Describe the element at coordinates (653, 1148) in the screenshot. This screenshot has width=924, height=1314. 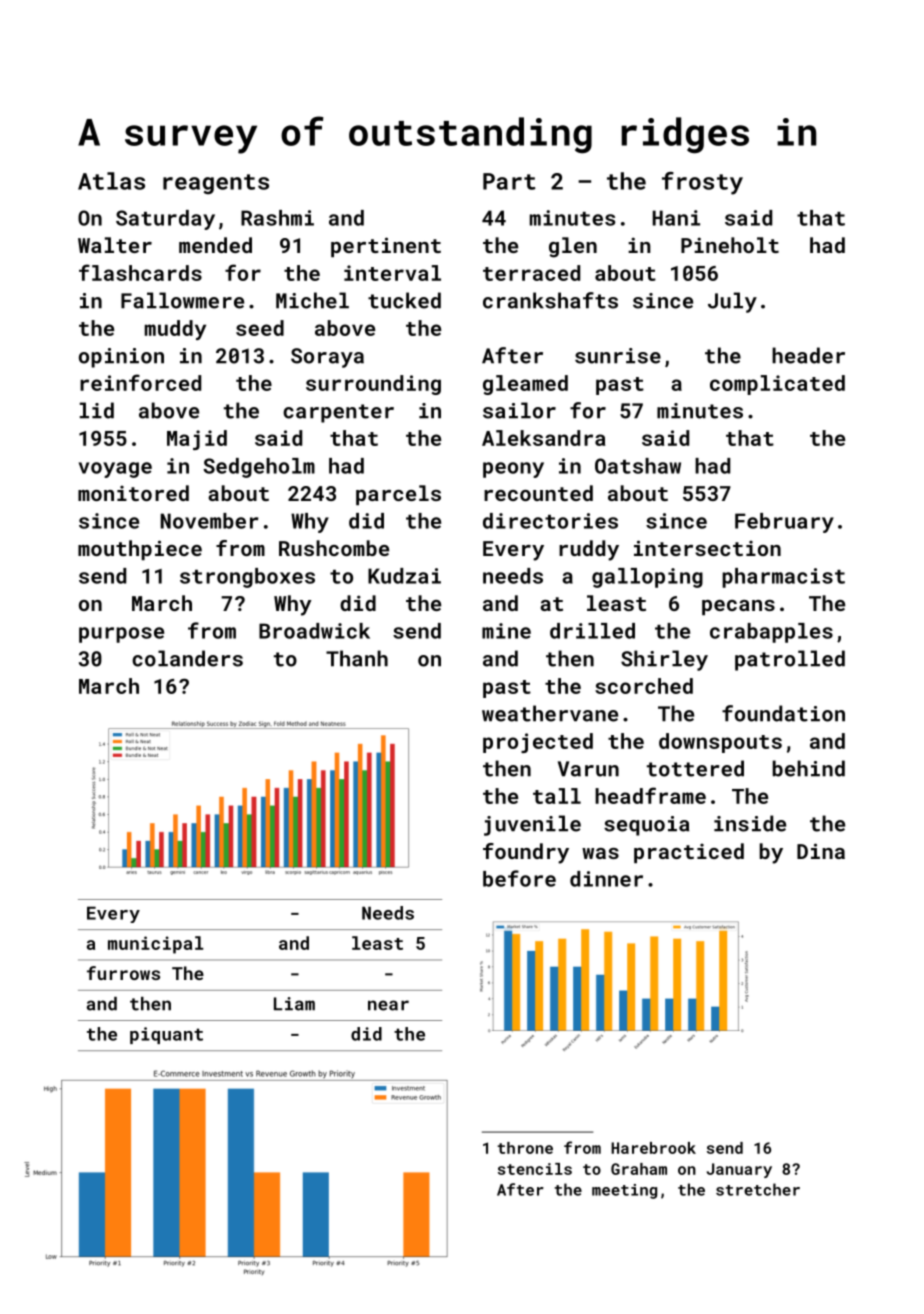
I see `Harebrook` at that location.
